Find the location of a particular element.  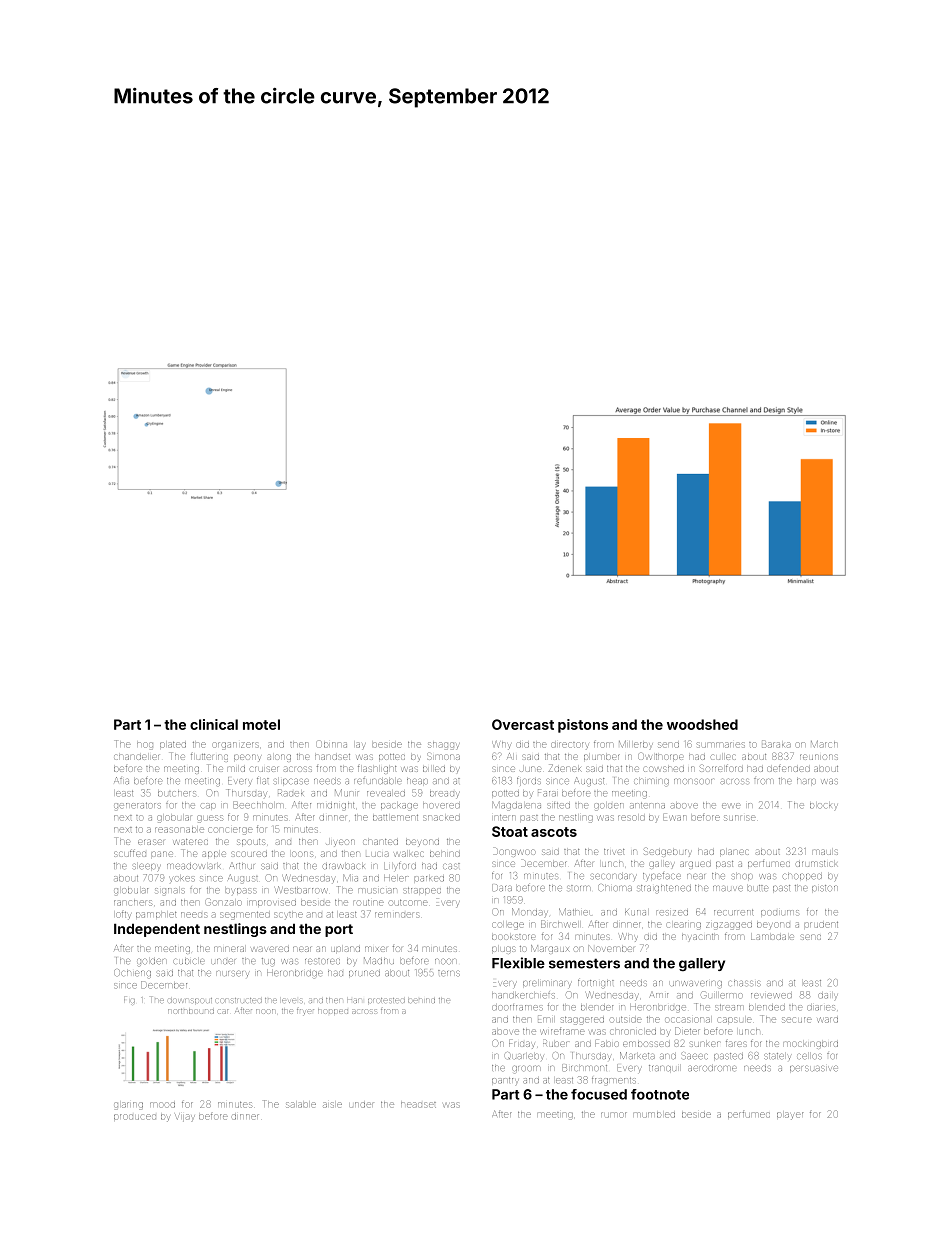

glaring is located at coordinates (128, 1106).
